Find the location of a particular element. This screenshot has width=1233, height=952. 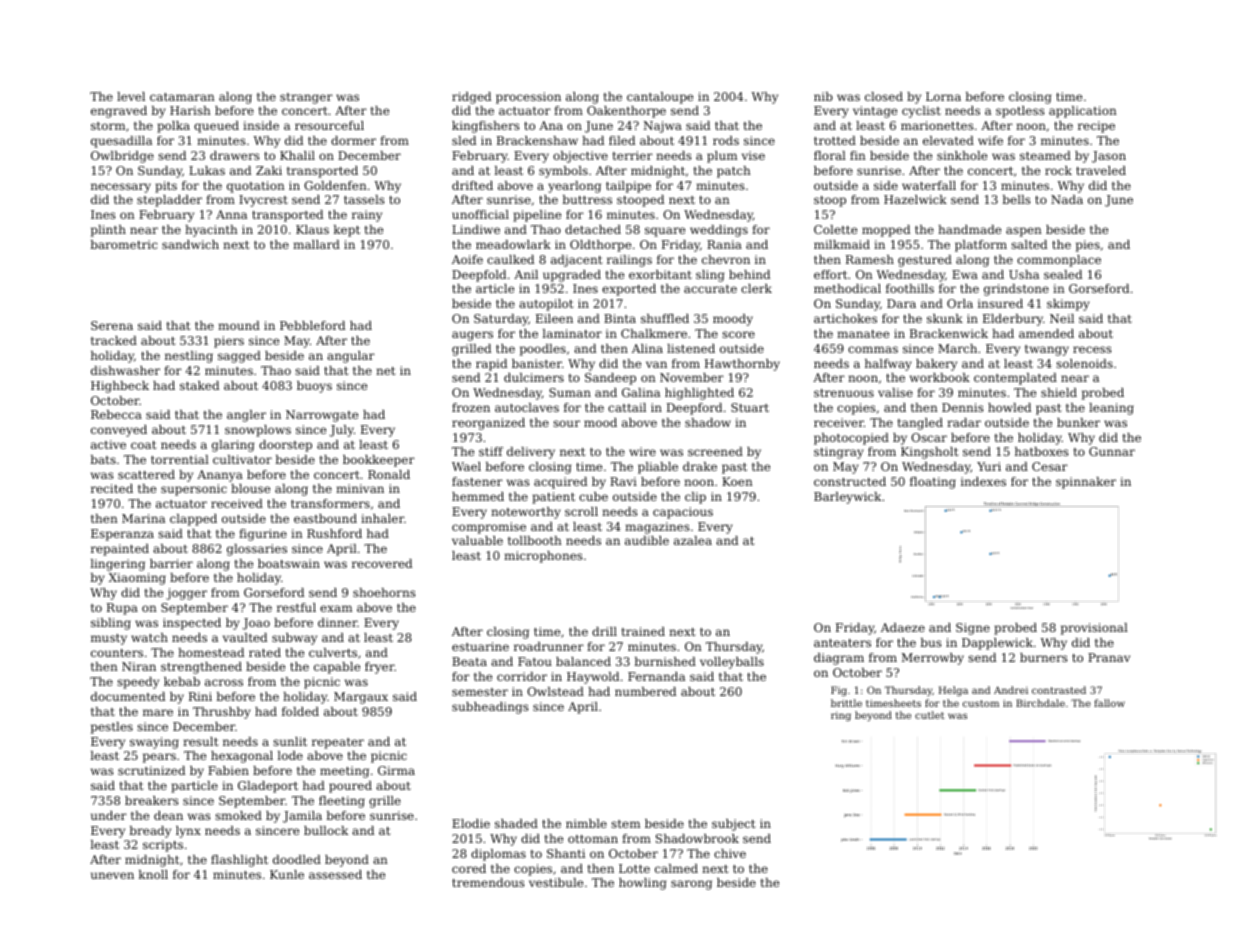

fleeting is located at coordinates (342, 802).
